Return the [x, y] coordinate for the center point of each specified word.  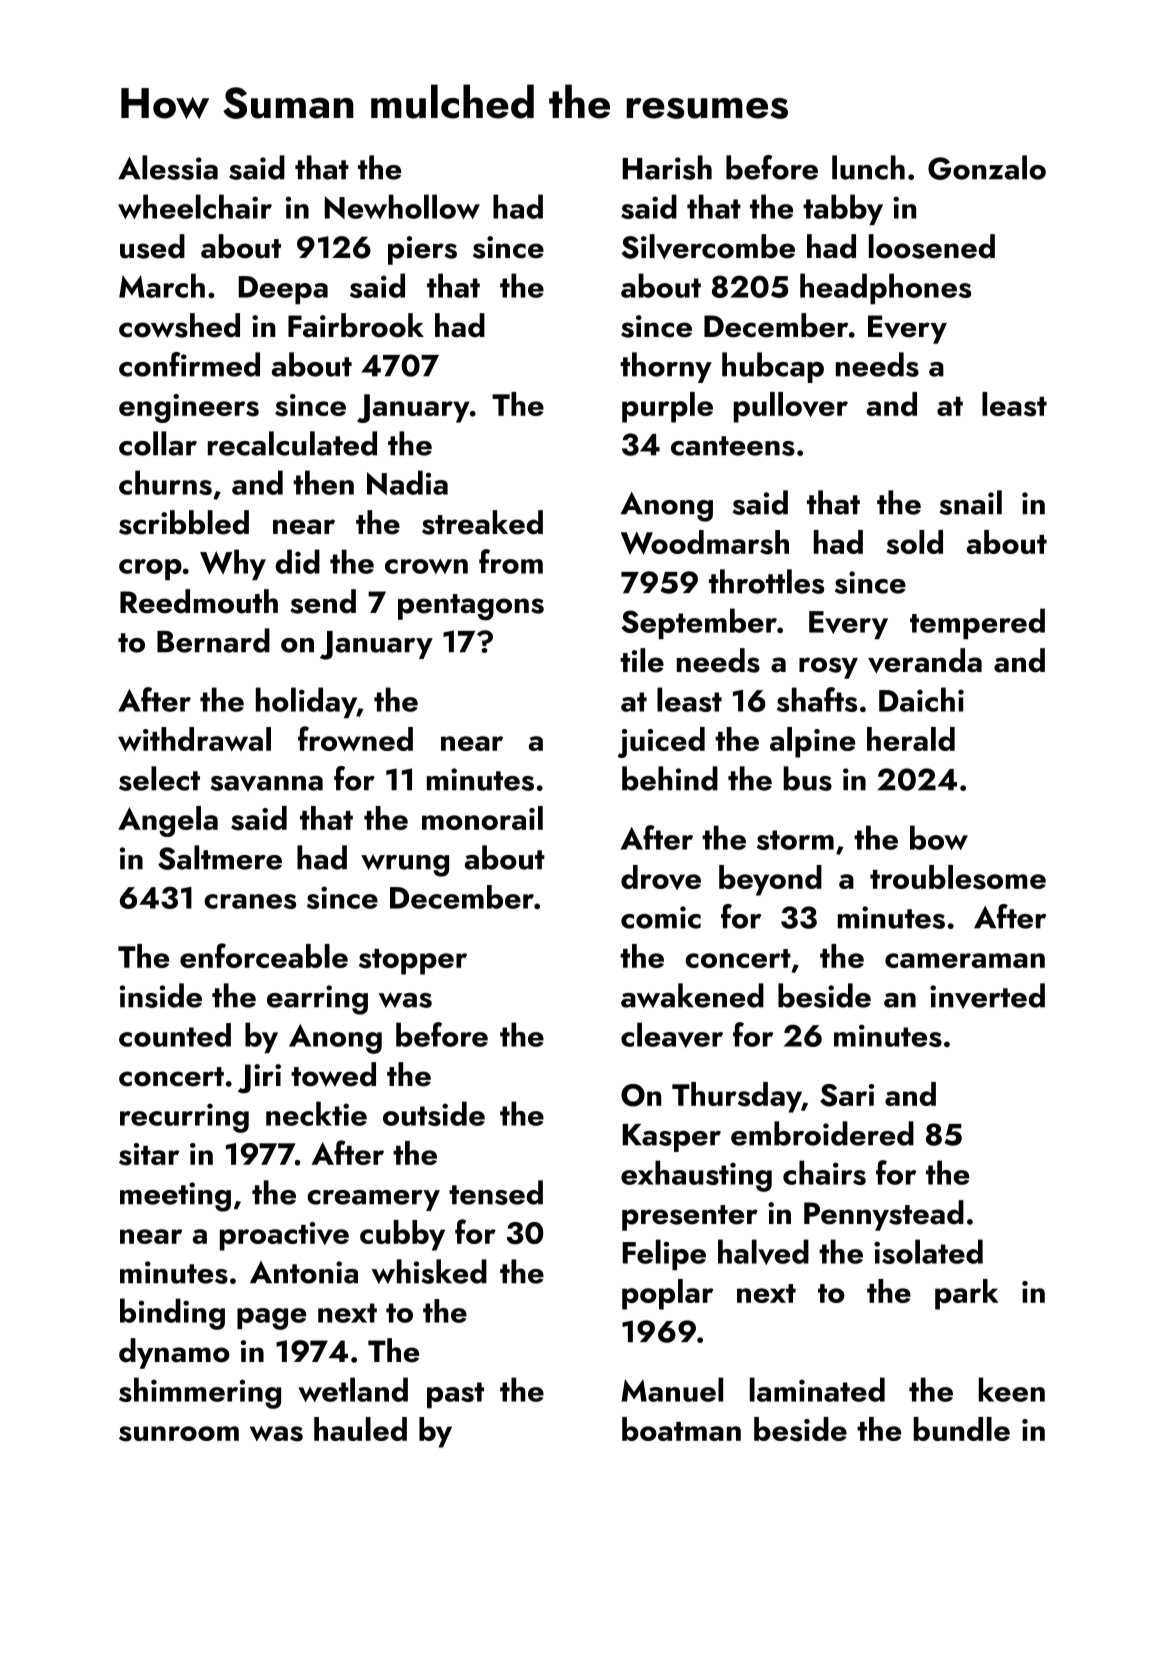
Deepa [283, 290]
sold [914, 542]
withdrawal [194, 739]
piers [422, 250]
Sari [847, 1095]
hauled [360, 1429]
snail [971, 502]
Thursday [737, 1097]
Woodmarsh [705, 542]
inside [161, 995]
